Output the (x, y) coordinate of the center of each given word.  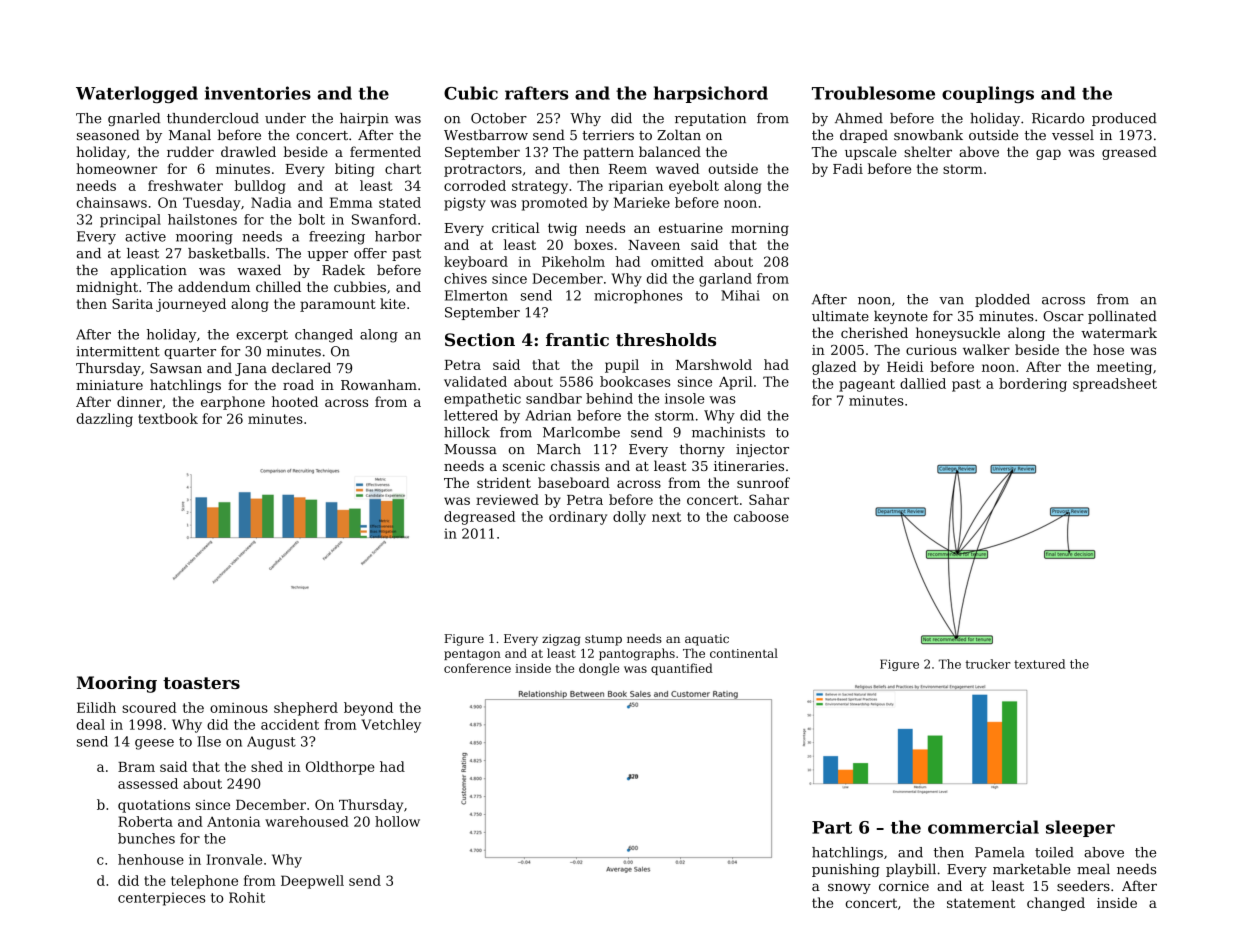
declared (301, 368)
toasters (201, 683)
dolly (629, 518)
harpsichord (711, 94)
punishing (846, 870)
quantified (682, 669)
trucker (988, 664)
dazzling (105, 420)
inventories (258, 93)
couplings (988, 94)
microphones (638, 296)
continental (744, 653)
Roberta (145, 821)
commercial (983, 827)
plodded (1002, 300)
